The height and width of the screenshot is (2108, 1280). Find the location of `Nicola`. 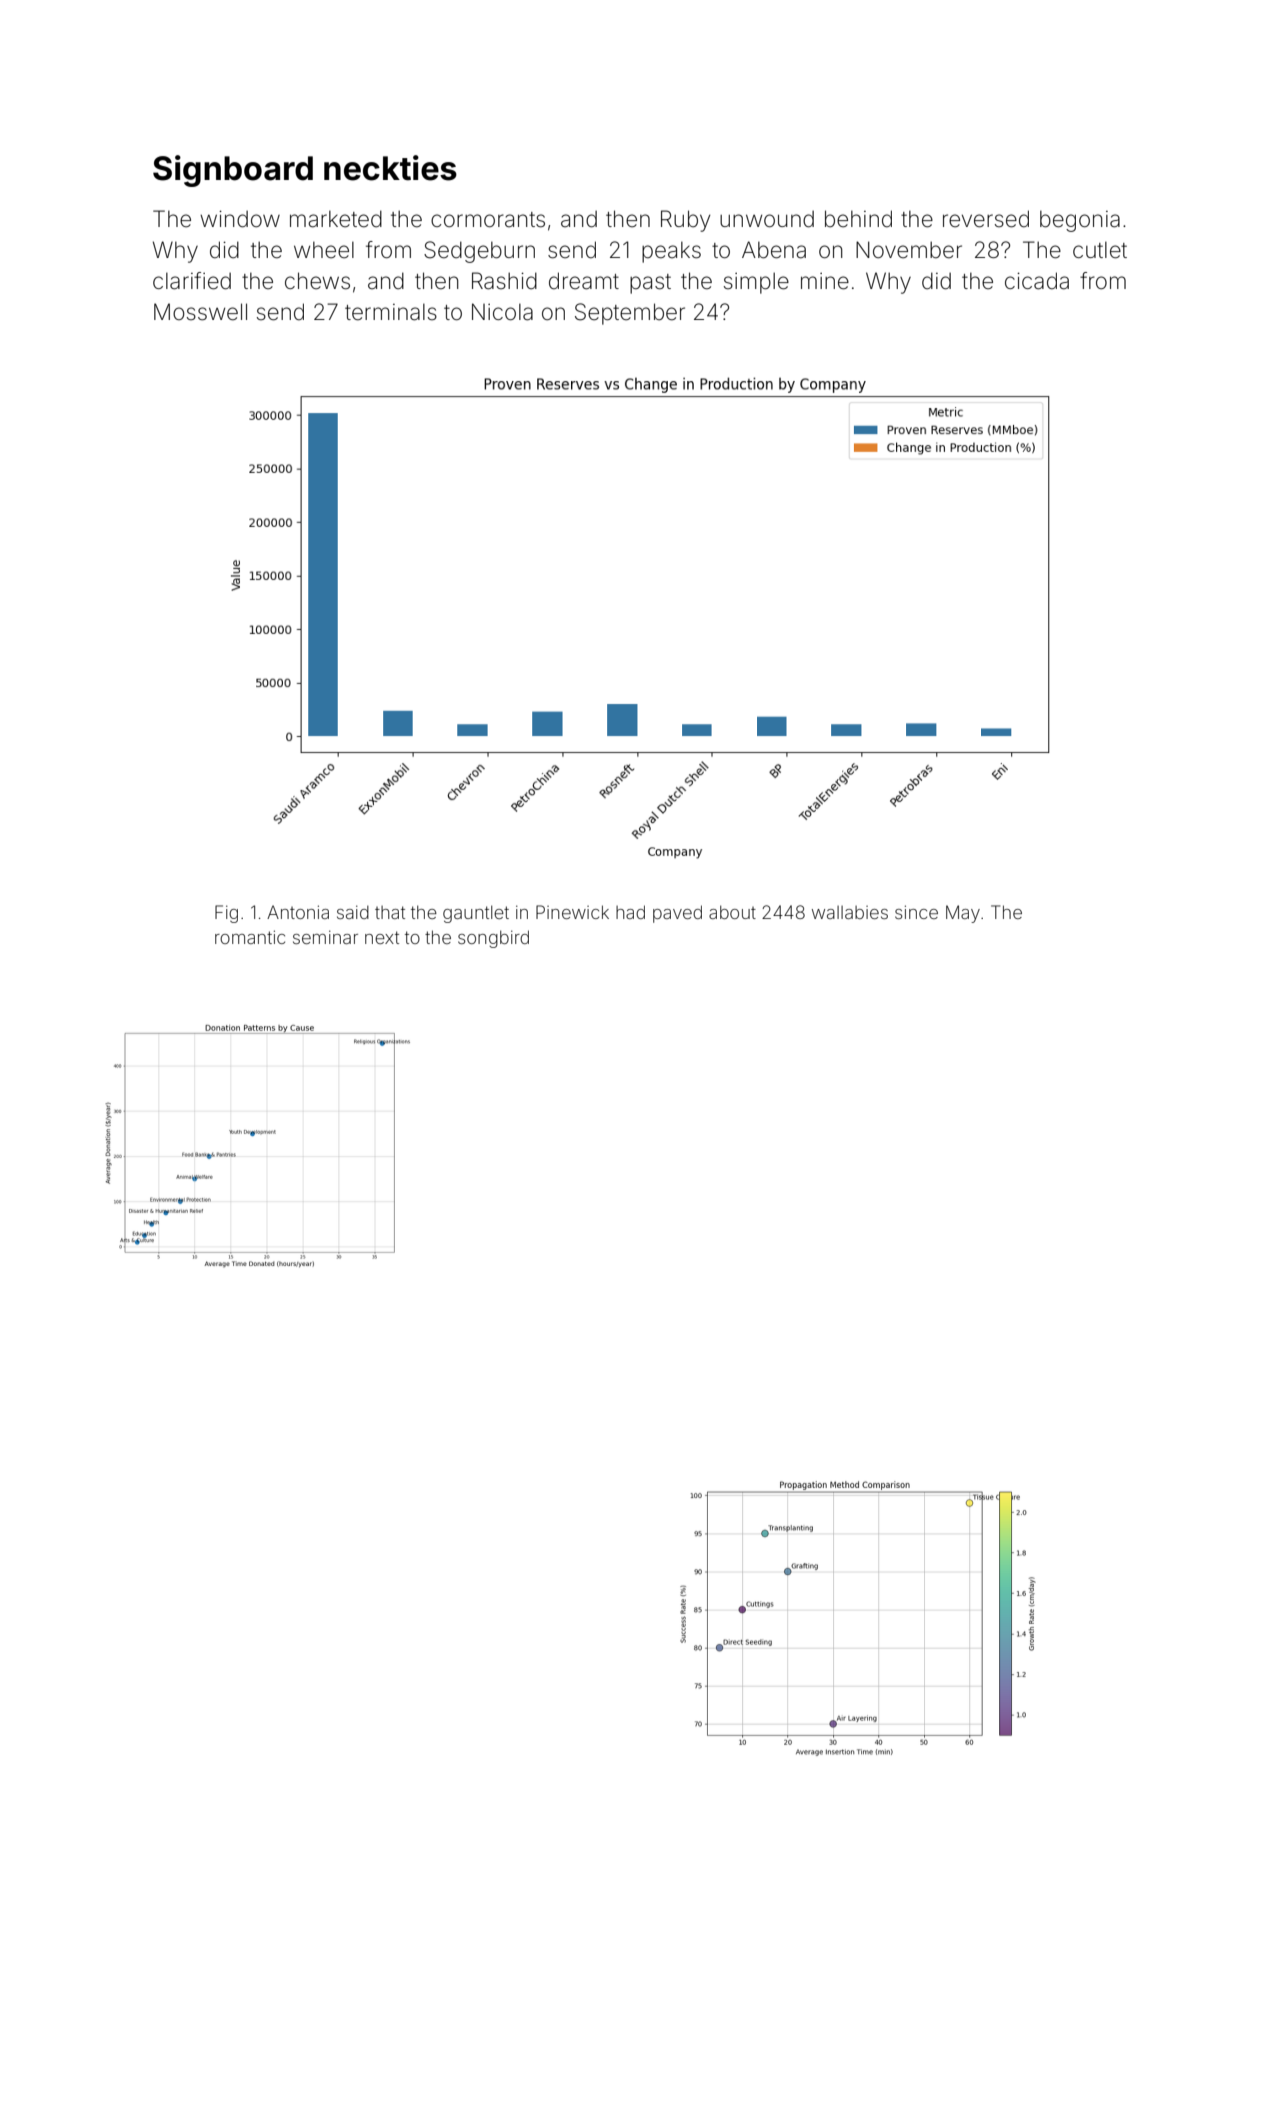

Nicola is located at coordinates (502, 312).
